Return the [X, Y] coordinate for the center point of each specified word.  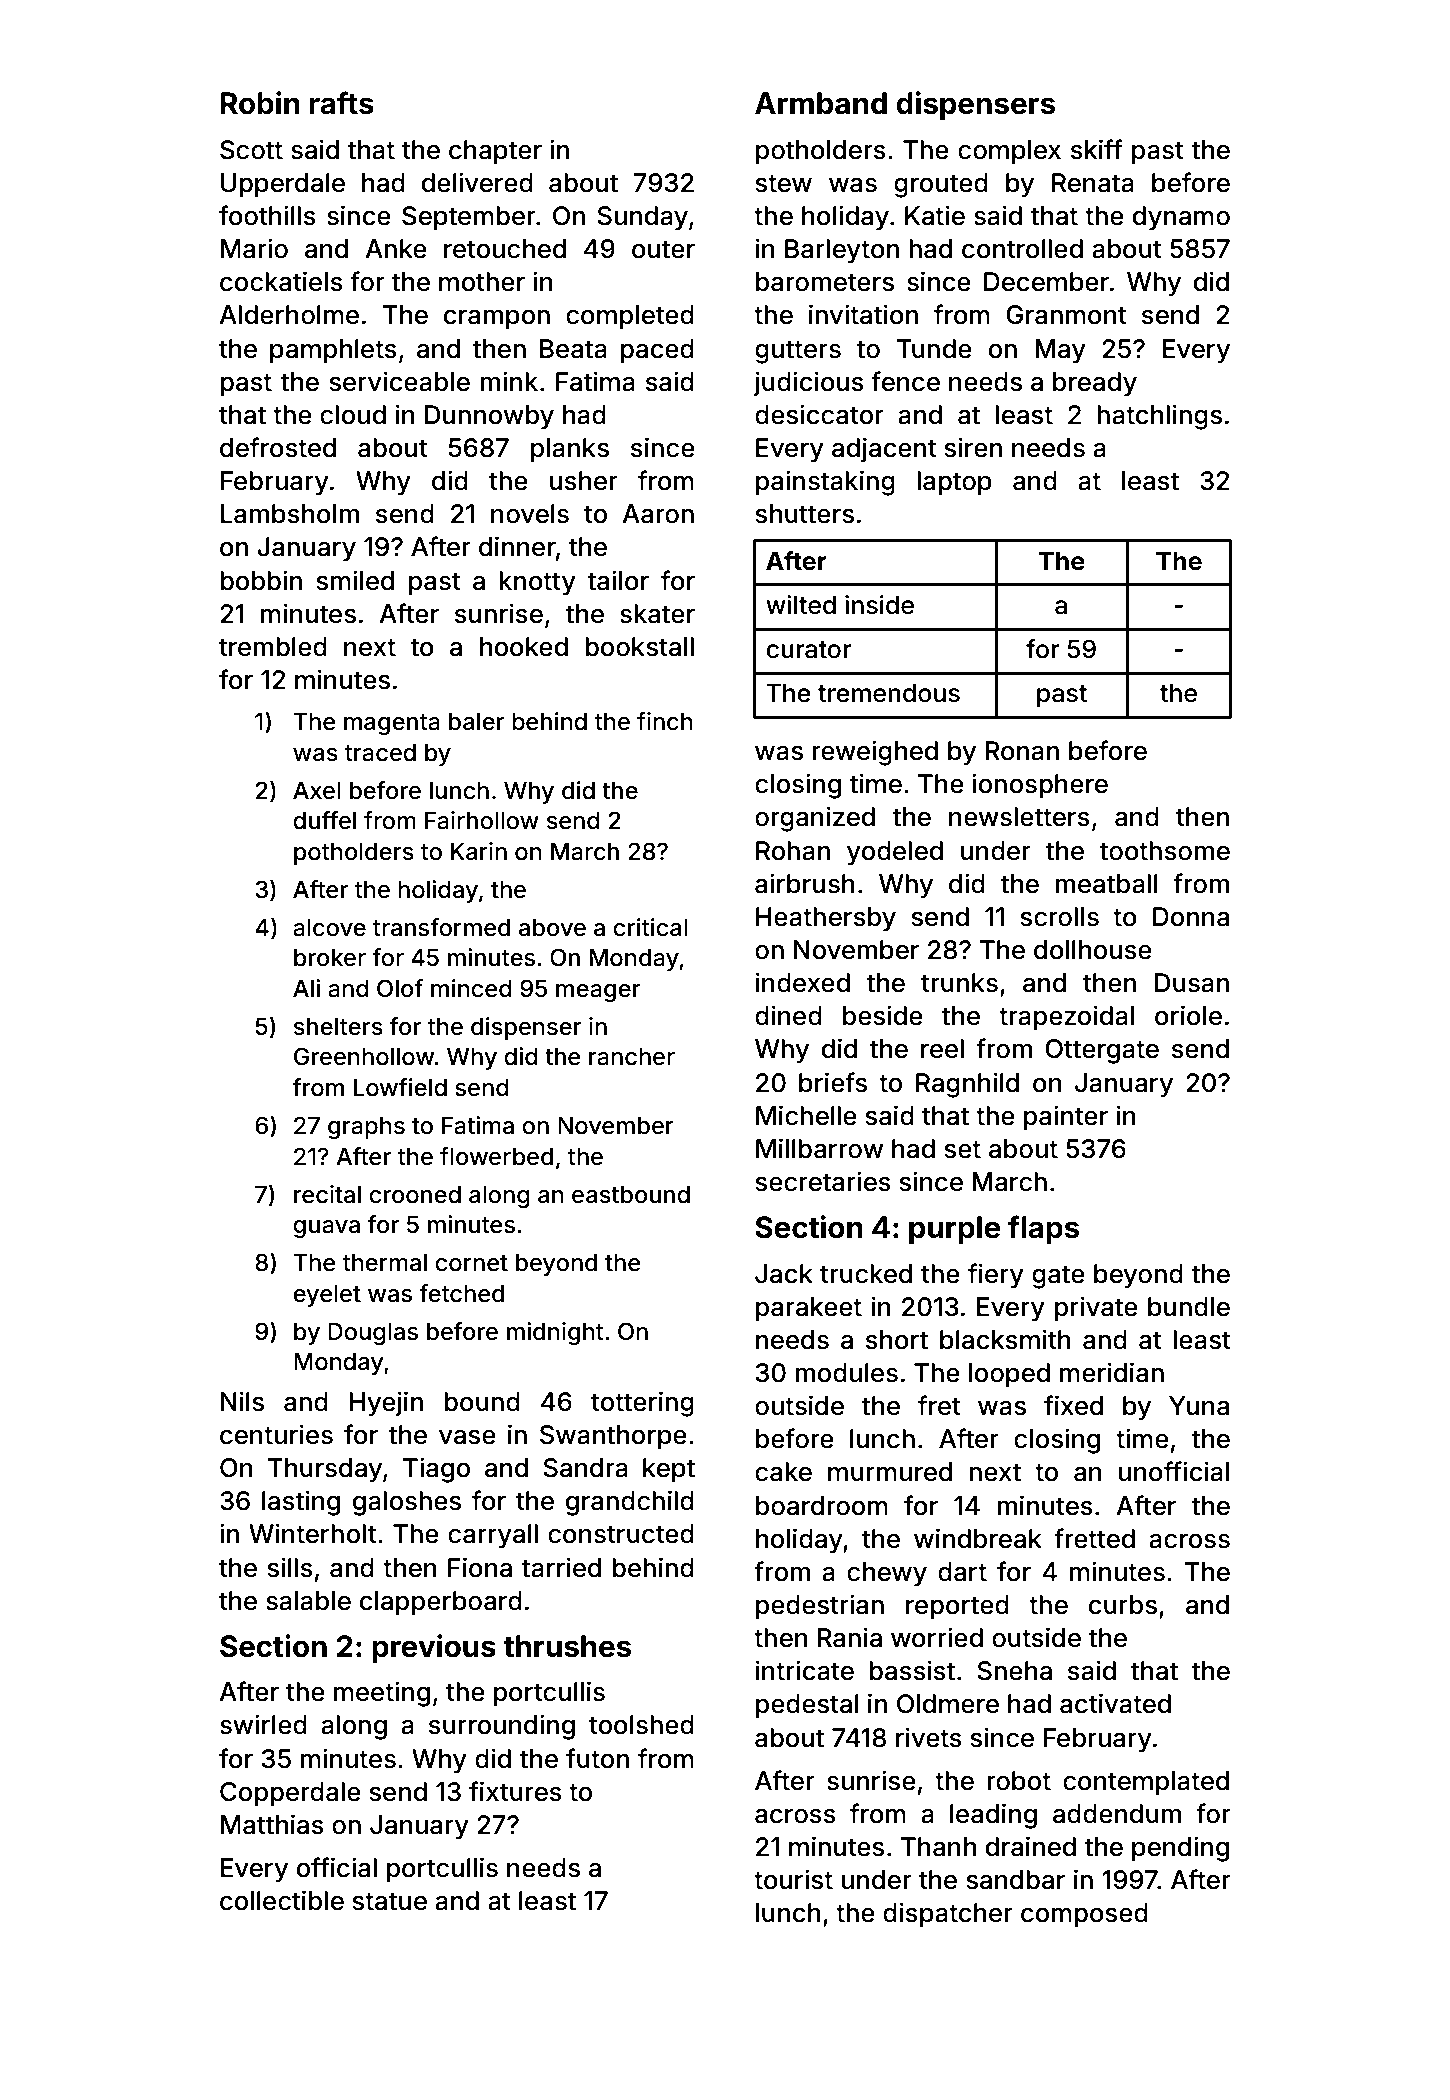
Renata [1093, 183]
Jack [784, 1274]
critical [650, 927]
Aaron [658, 514]
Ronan [1022, 751]
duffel [324, 820]
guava [326, 1229]
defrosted [278, 447]
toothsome [1165, 851]
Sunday [642, 218]
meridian [1112, 1372]
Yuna [1199, 1406]
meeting [382, 1694]
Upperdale [283, 185]
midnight [555, 1333]
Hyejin [386, 1404]
